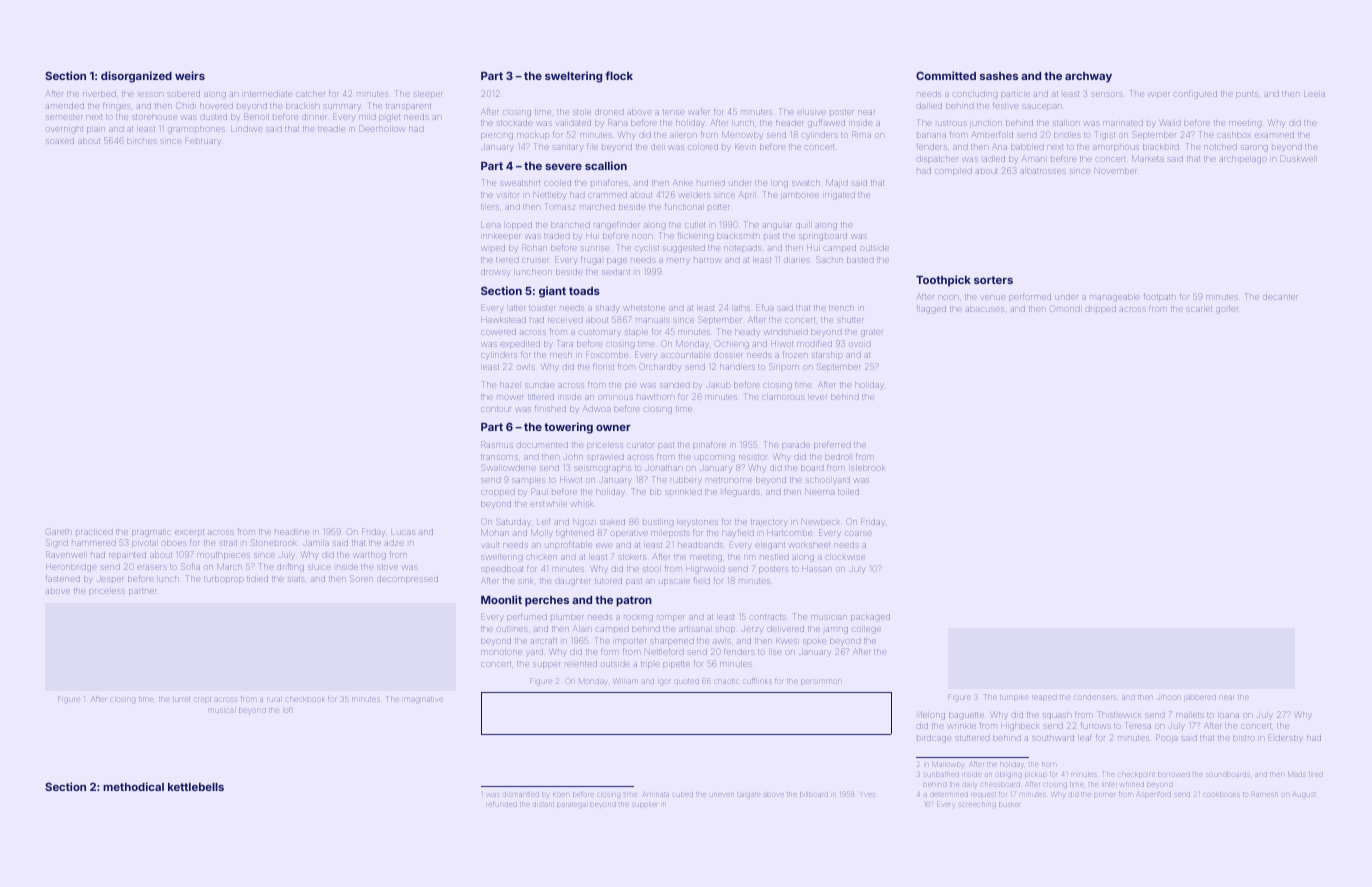 The height and width of the page is (887, 1372). What do you see at coordinates (292, 532) in the page?
I see `headline` at bounding box center [292, 532].
